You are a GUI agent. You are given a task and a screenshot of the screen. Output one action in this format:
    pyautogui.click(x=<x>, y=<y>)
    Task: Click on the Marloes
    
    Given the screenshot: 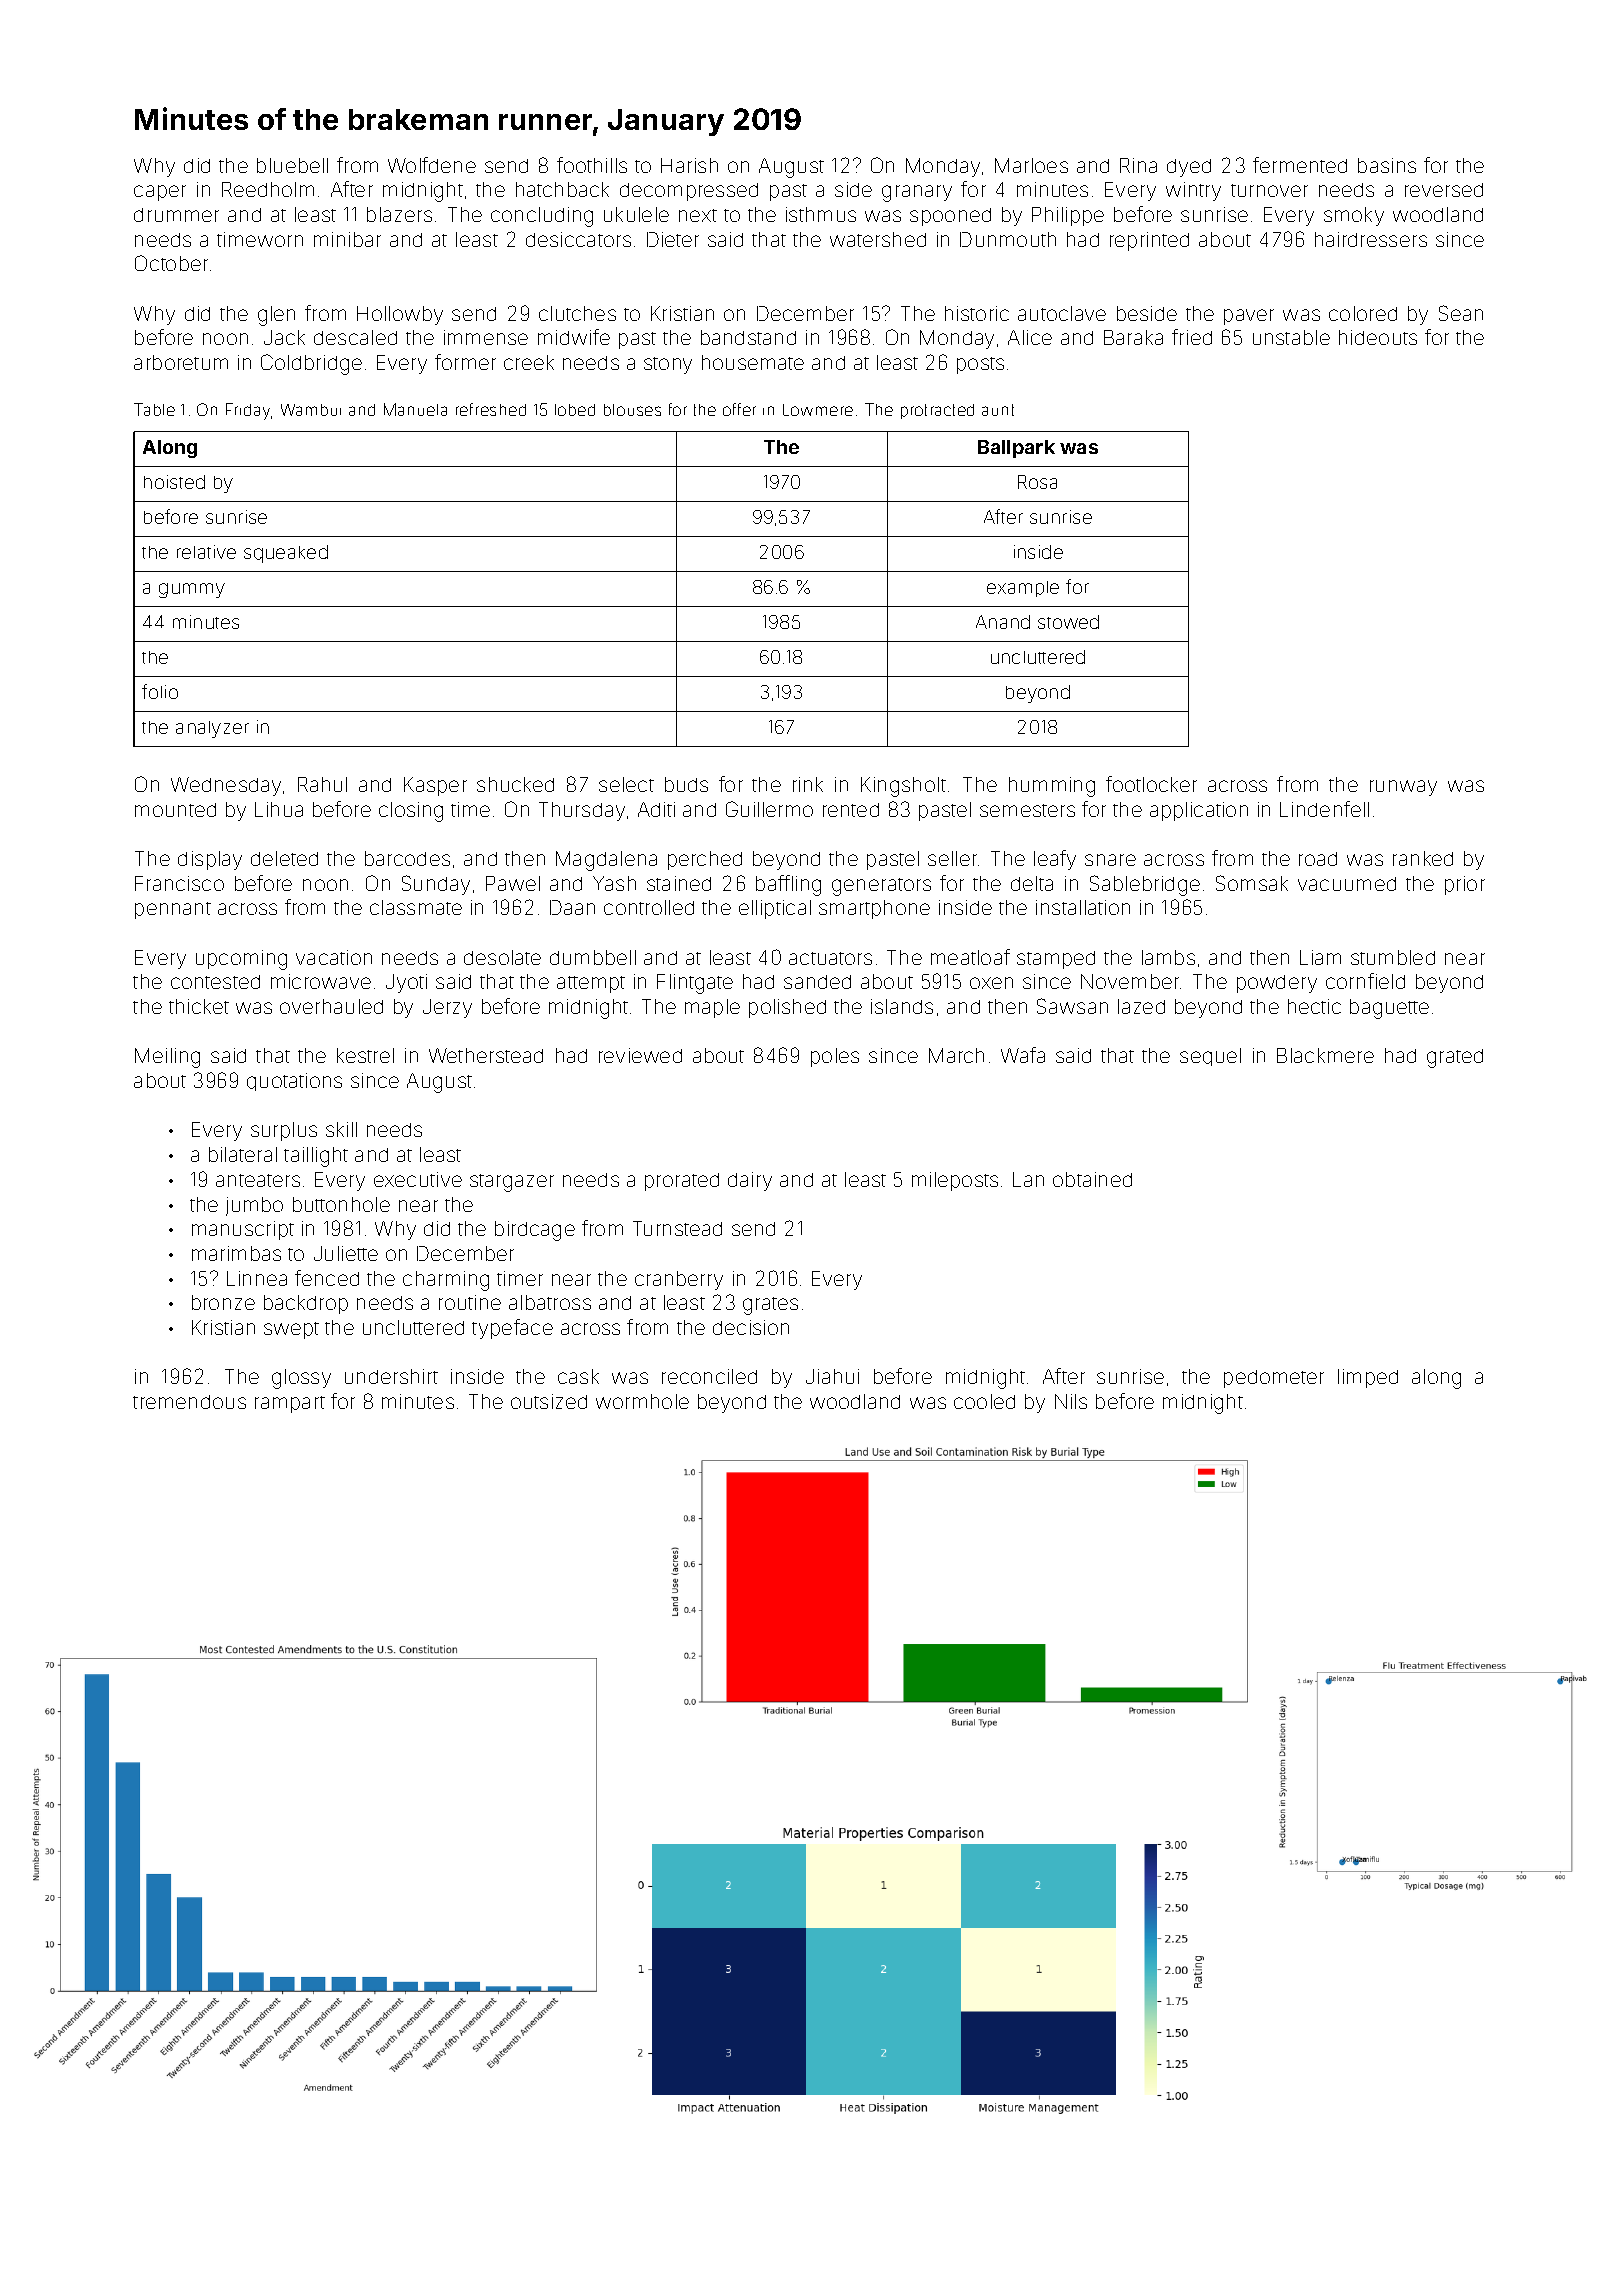 What is the action you would take?
    pyautogui.click(x=1031, y=165)
